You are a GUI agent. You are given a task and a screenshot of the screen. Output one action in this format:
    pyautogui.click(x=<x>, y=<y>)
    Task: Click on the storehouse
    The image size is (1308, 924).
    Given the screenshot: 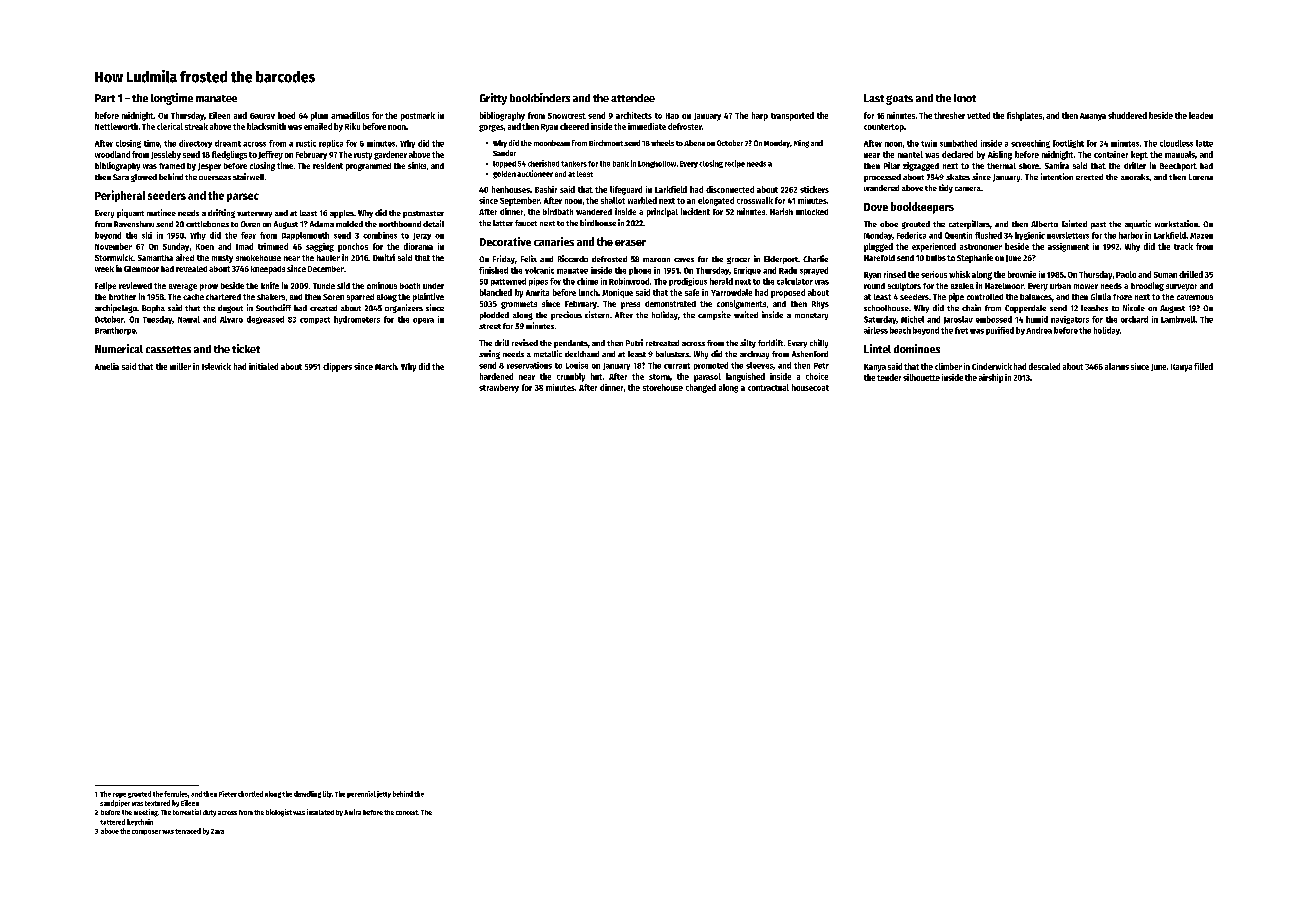 What is the action you would take?
    pyautogui.click(x=663, y=387)
